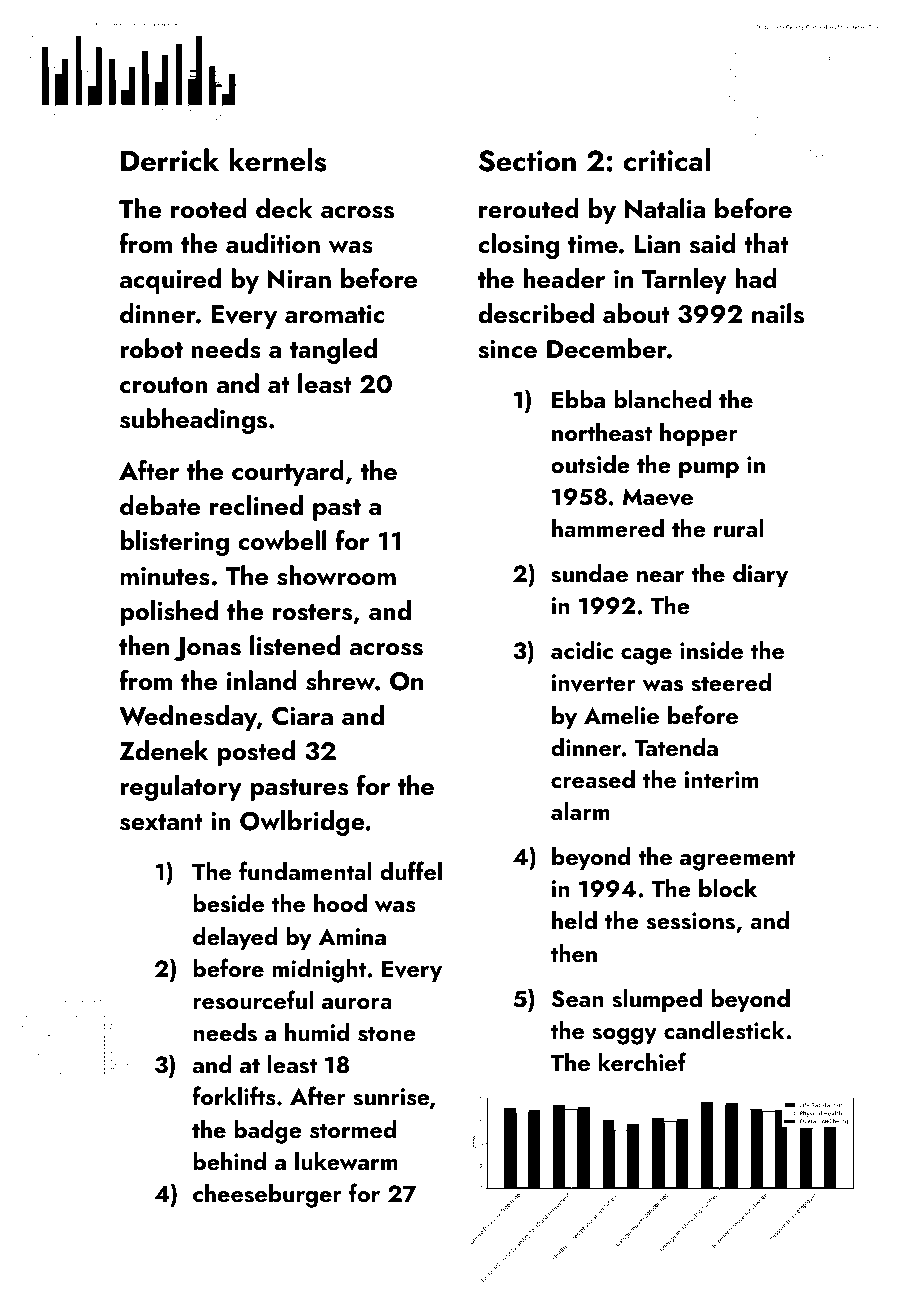 The height and width of the document is (1311, 924). Describe the element at coordinates (643, 1061) in the document. I see `kerchief` at that location.
